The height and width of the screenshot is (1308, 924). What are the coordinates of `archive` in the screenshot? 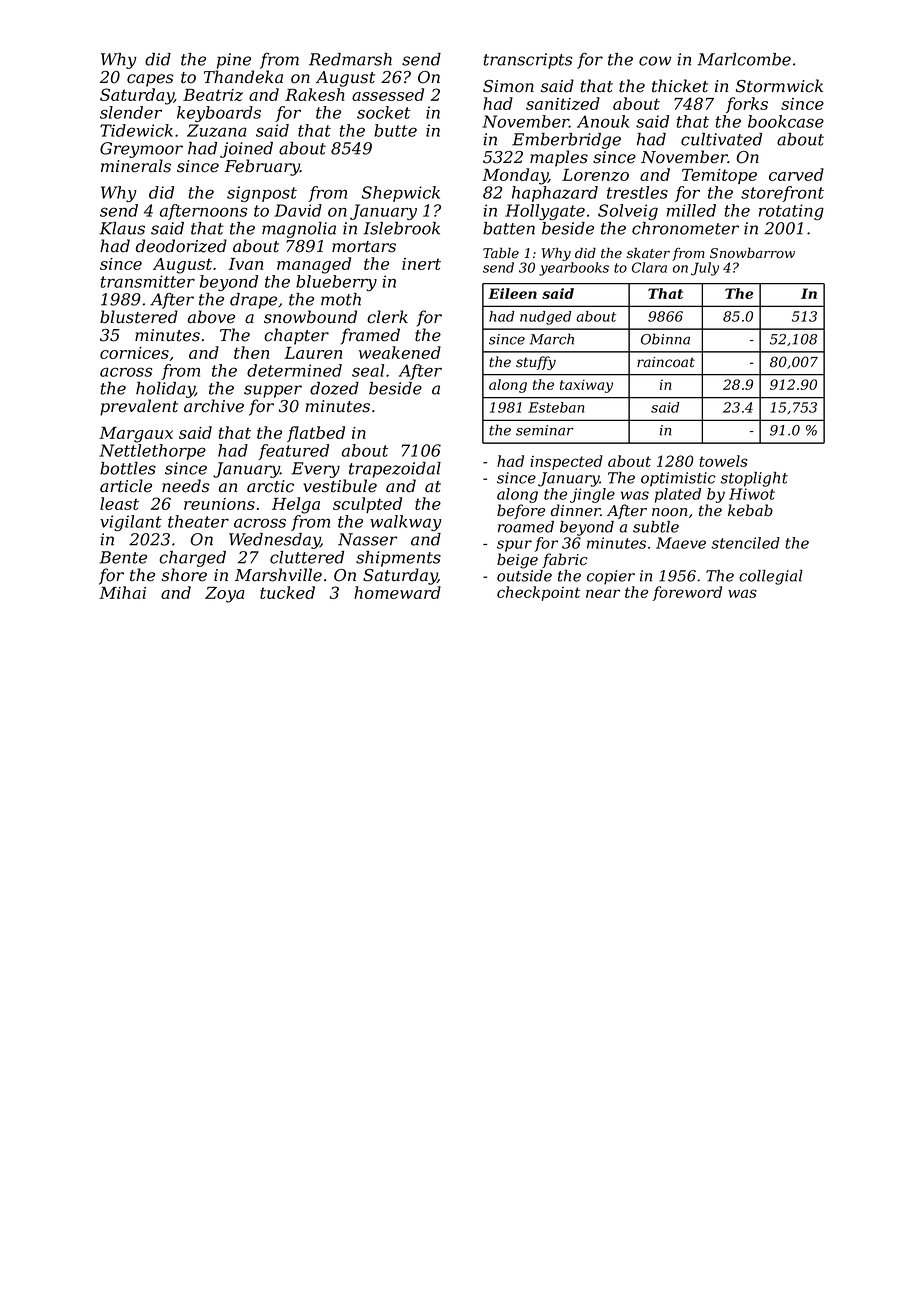 It's located at (214, 406).
